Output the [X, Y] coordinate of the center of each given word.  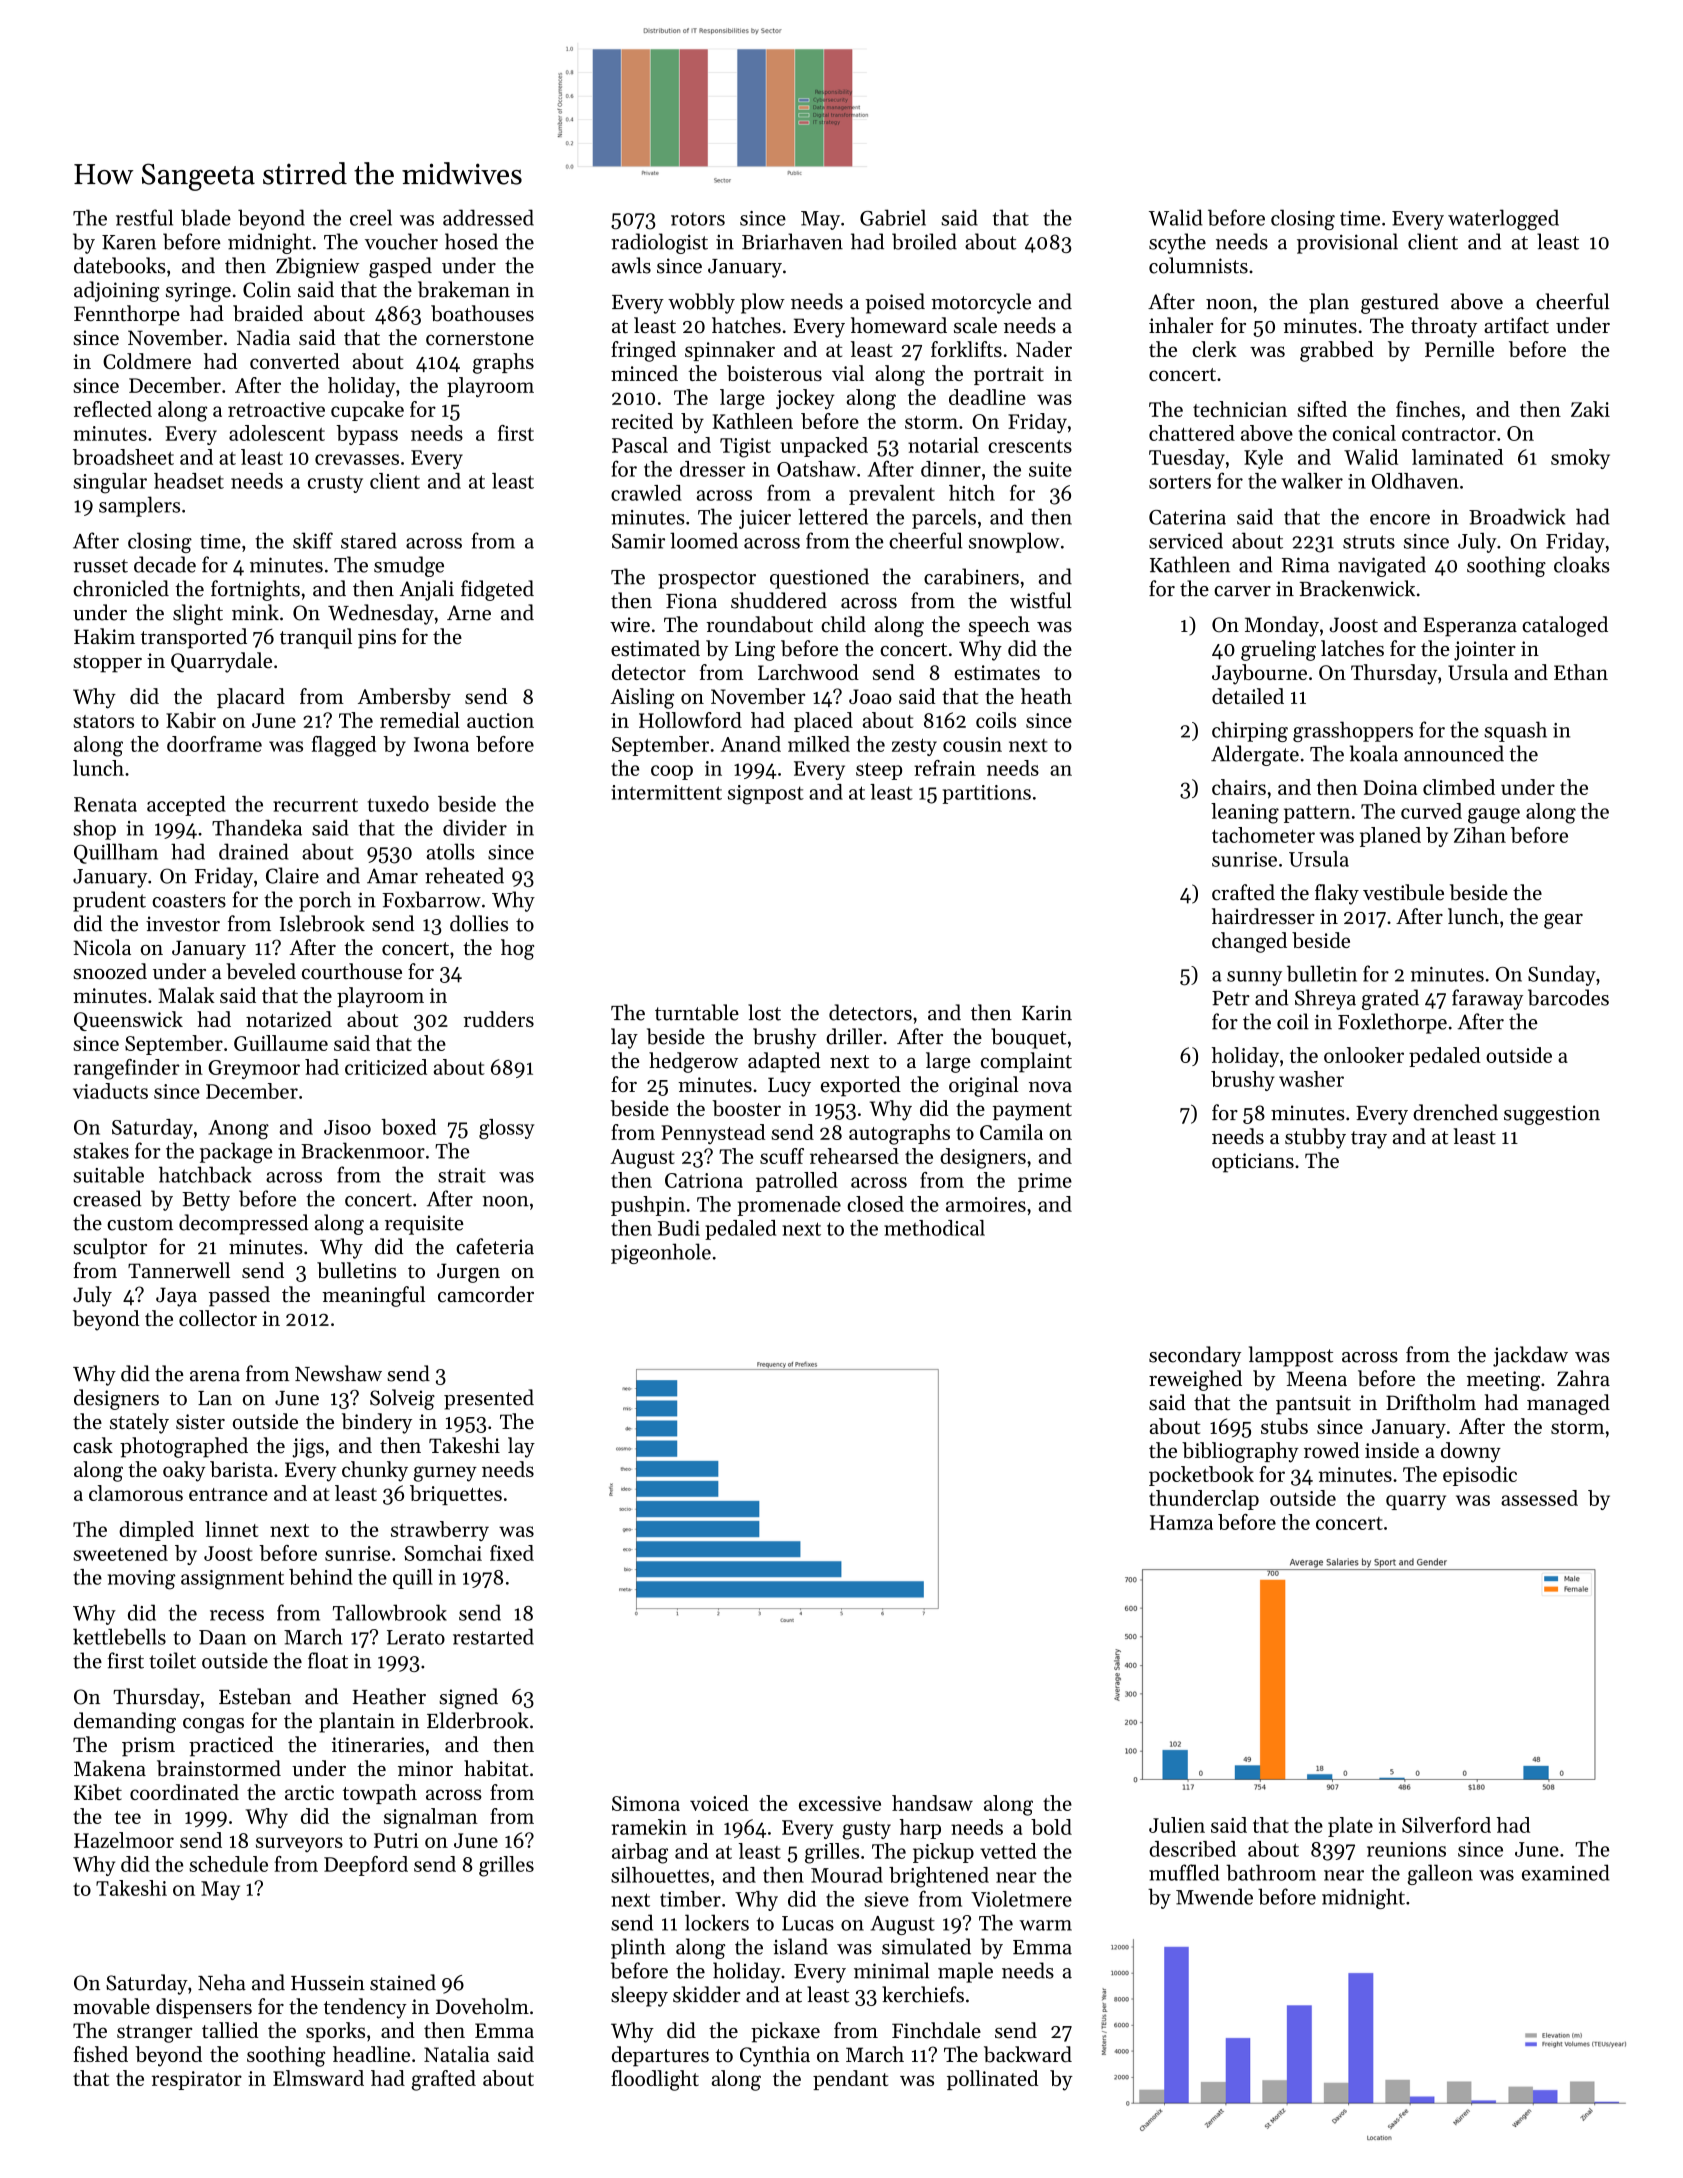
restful [144, 217]
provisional [1347, 243]
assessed [1539, 1498]
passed [239, 1296]
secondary [1195, 1356]
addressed [488, 217]
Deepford [366, 1866]
